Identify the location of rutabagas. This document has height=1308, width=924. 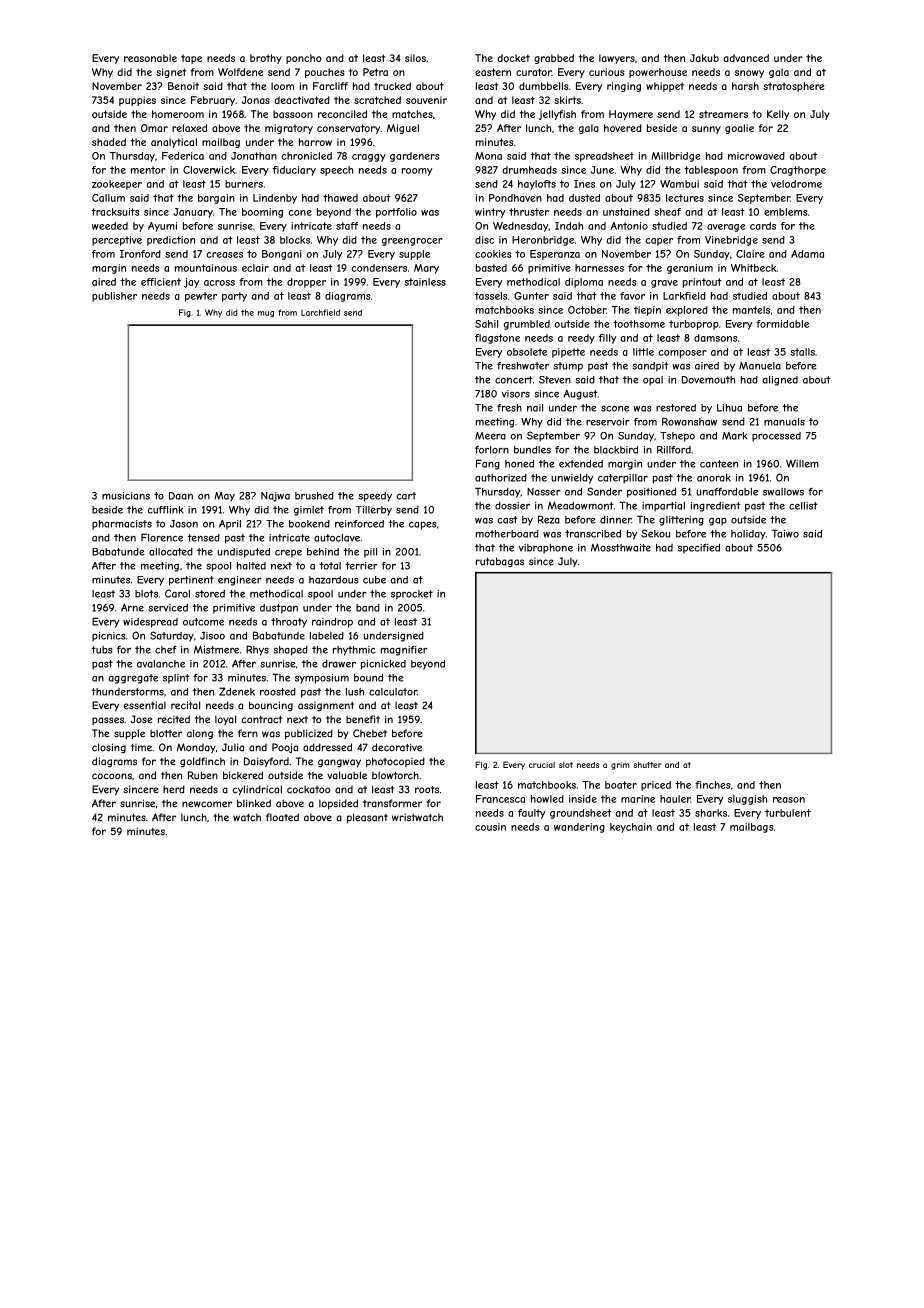
(500, 562).
